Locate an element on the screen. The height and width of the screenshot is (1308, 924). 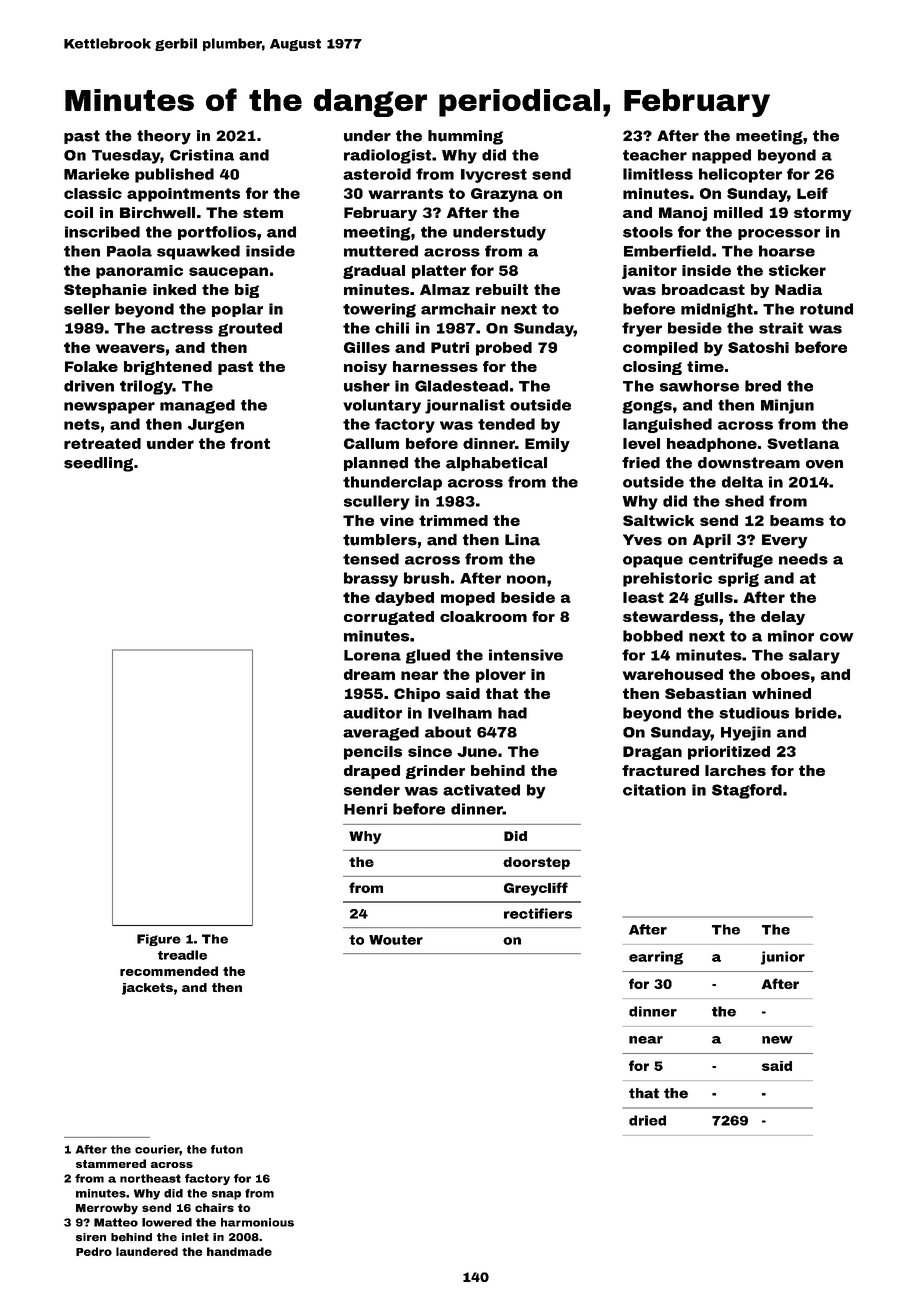
Wouter is located at coordinates (396, 940).
